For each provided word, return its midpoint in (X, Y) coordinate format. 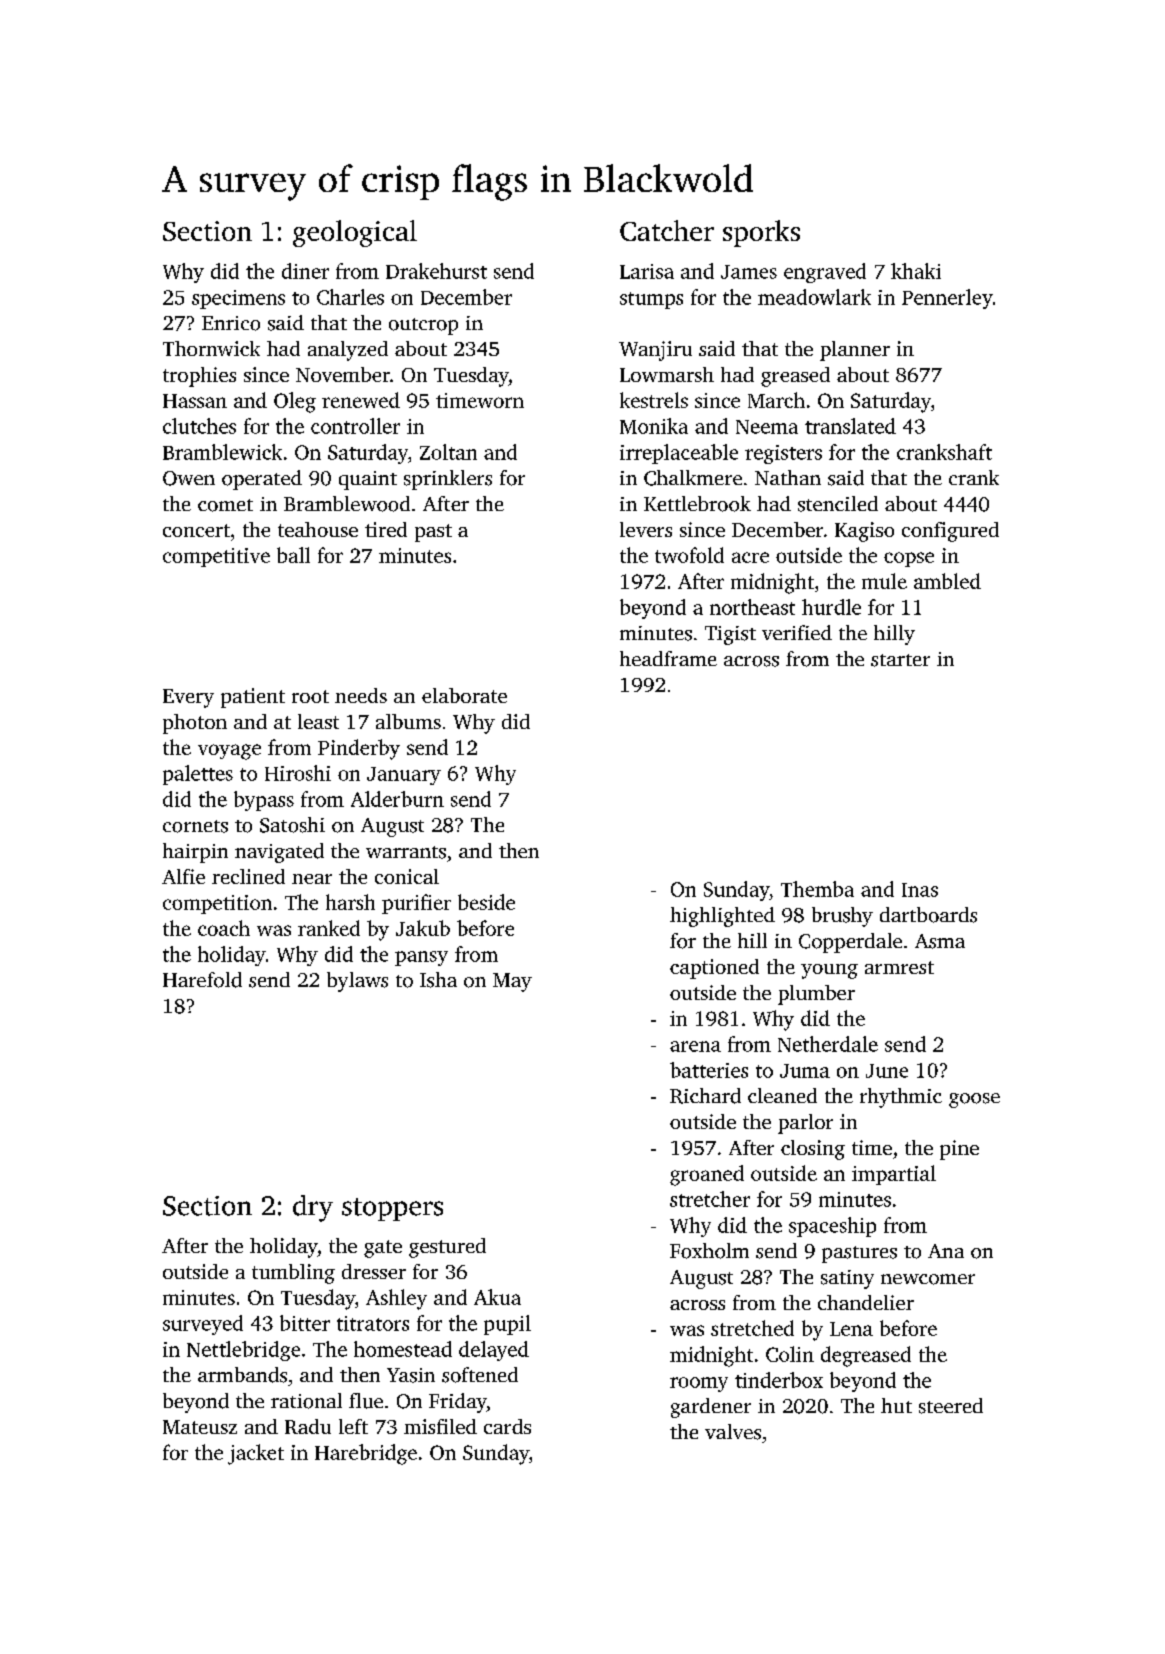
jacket (256, 1454)
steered (951, 1406)
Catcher (667, 230)
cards (507, 1426)
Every (188, 698)
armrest (899, 967)
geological (355, 233)
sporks (761, 233)
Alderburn (397, 799)
